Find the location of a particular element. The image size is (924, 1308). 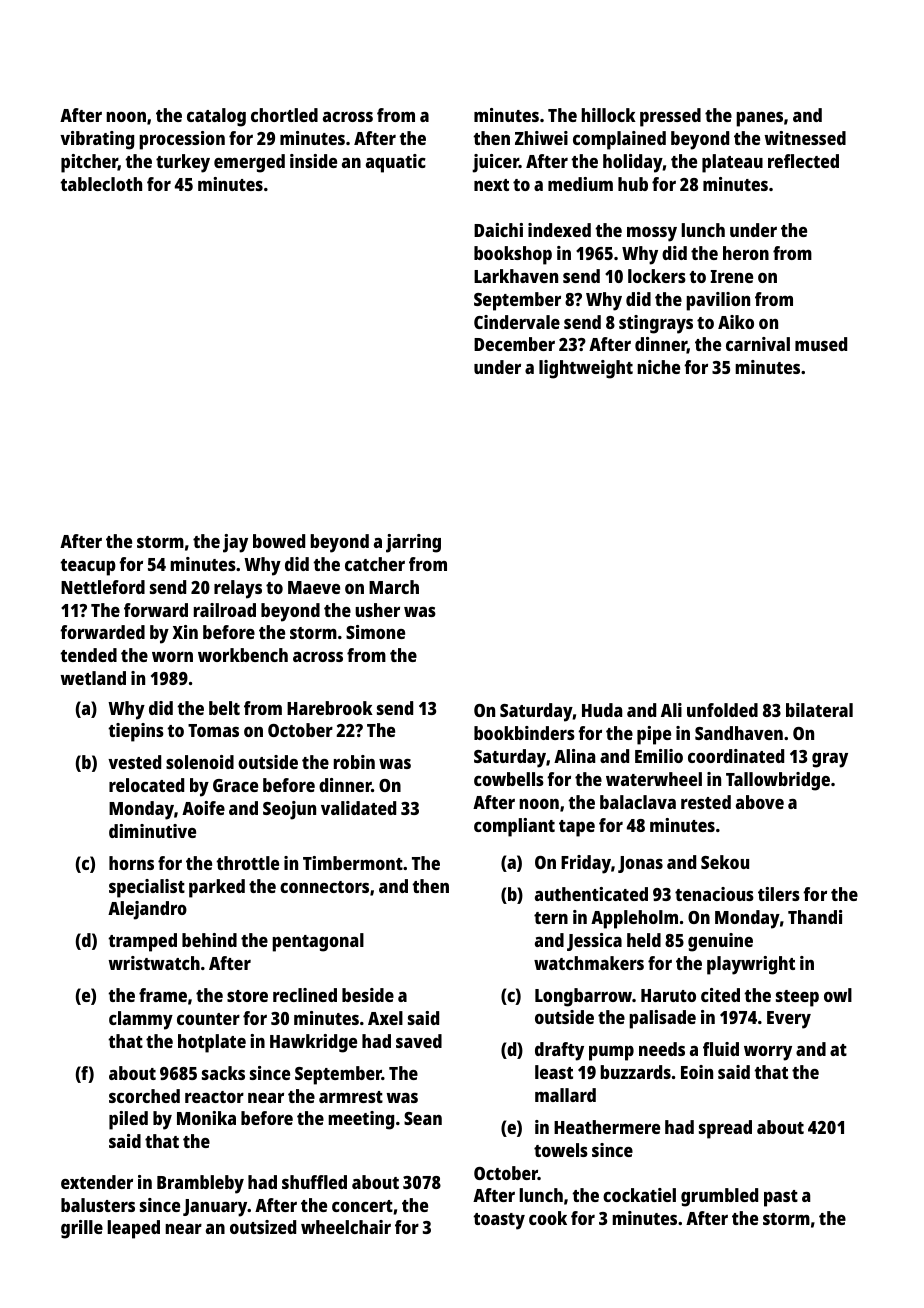

jay is located at coordinates (235, 543).
